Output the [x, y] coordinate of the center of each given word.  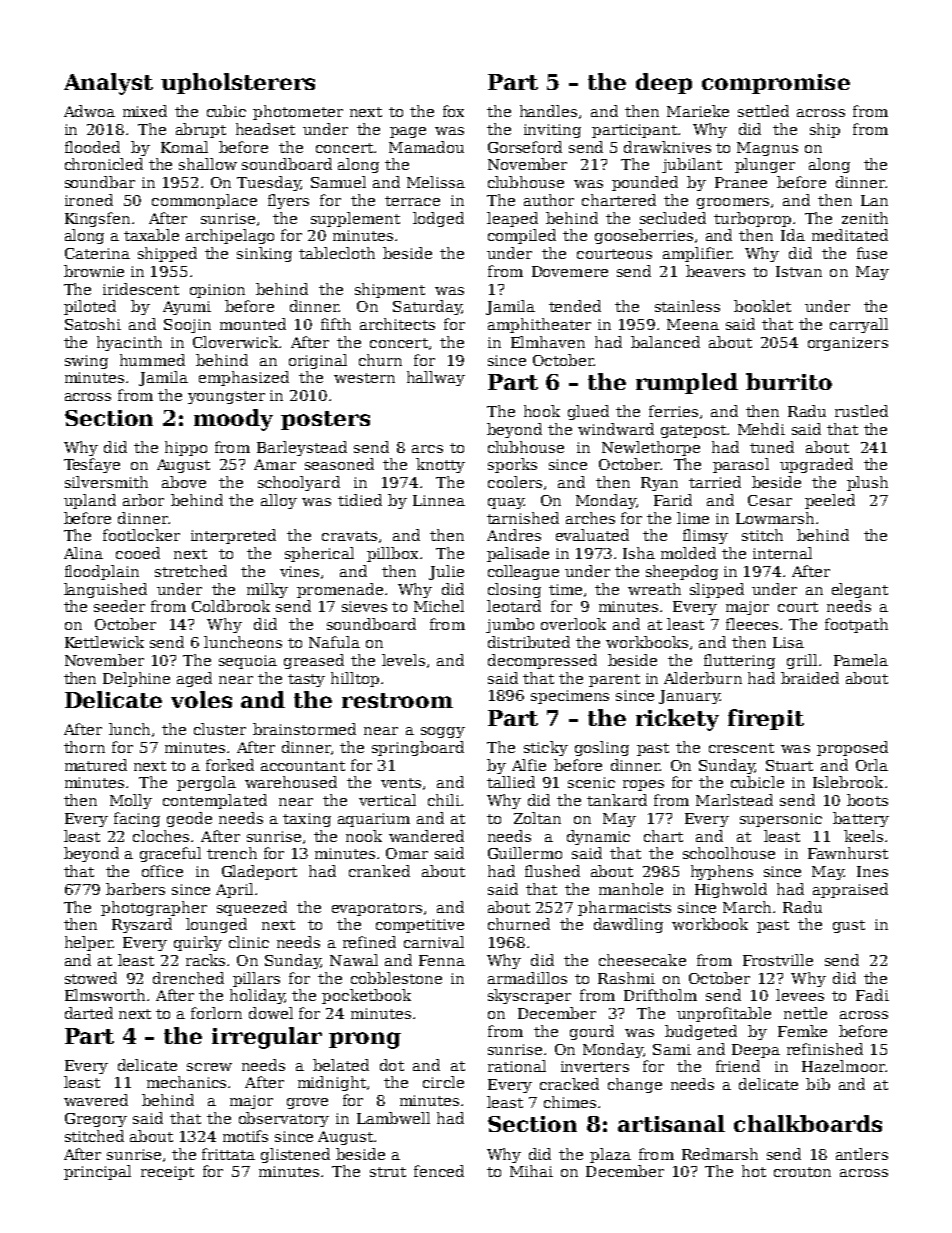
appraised [850, 890]
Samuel [338, 182]
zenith [865, 218]
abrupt [201, 130]
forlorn [216, 1013]
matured [96, 765]
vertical [387, 800]
